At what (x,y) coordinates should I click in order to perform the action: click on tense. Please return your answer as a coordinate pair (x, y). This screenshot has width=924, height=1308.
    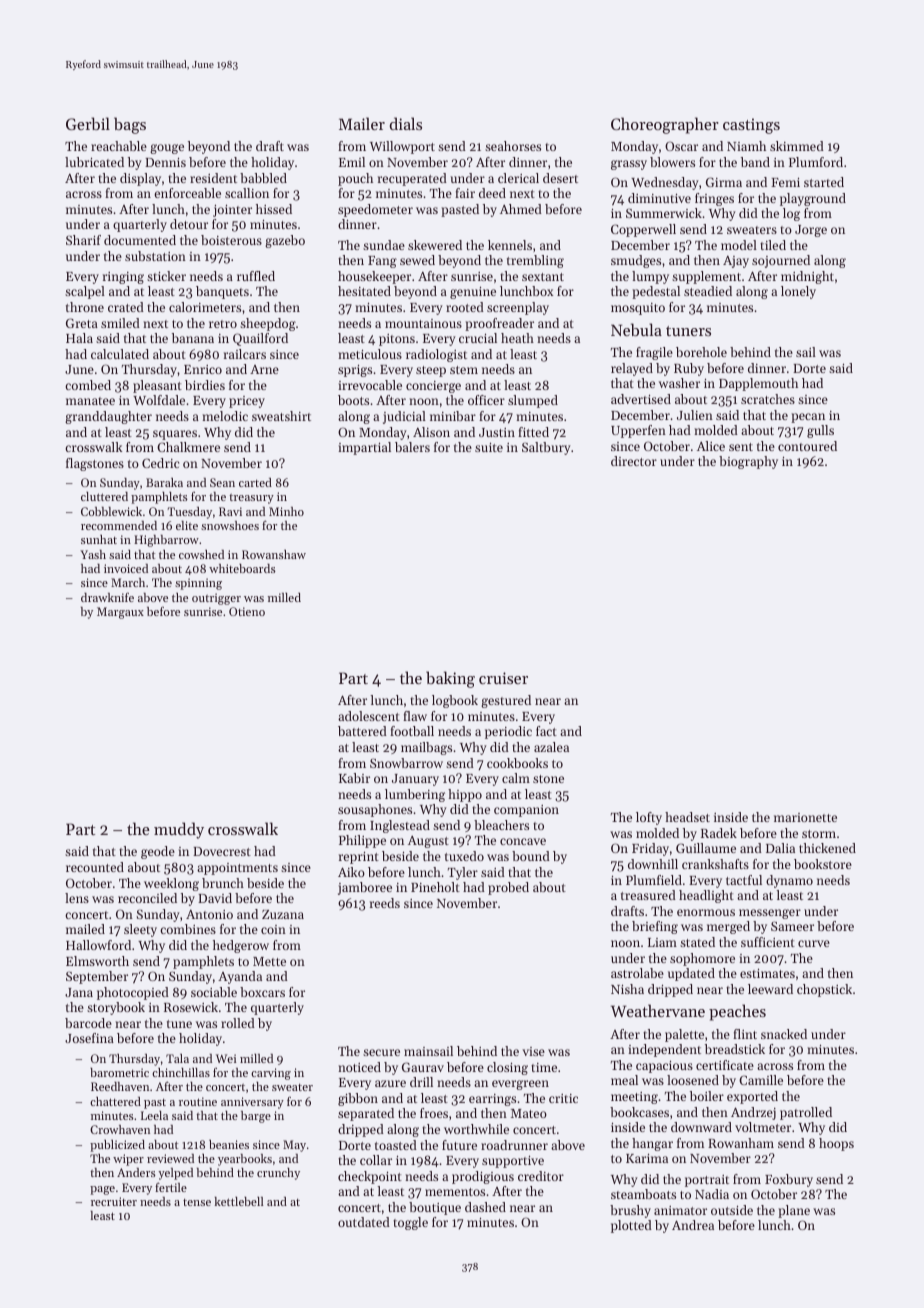
    Looking at the image, I should click on (197, 1202).
